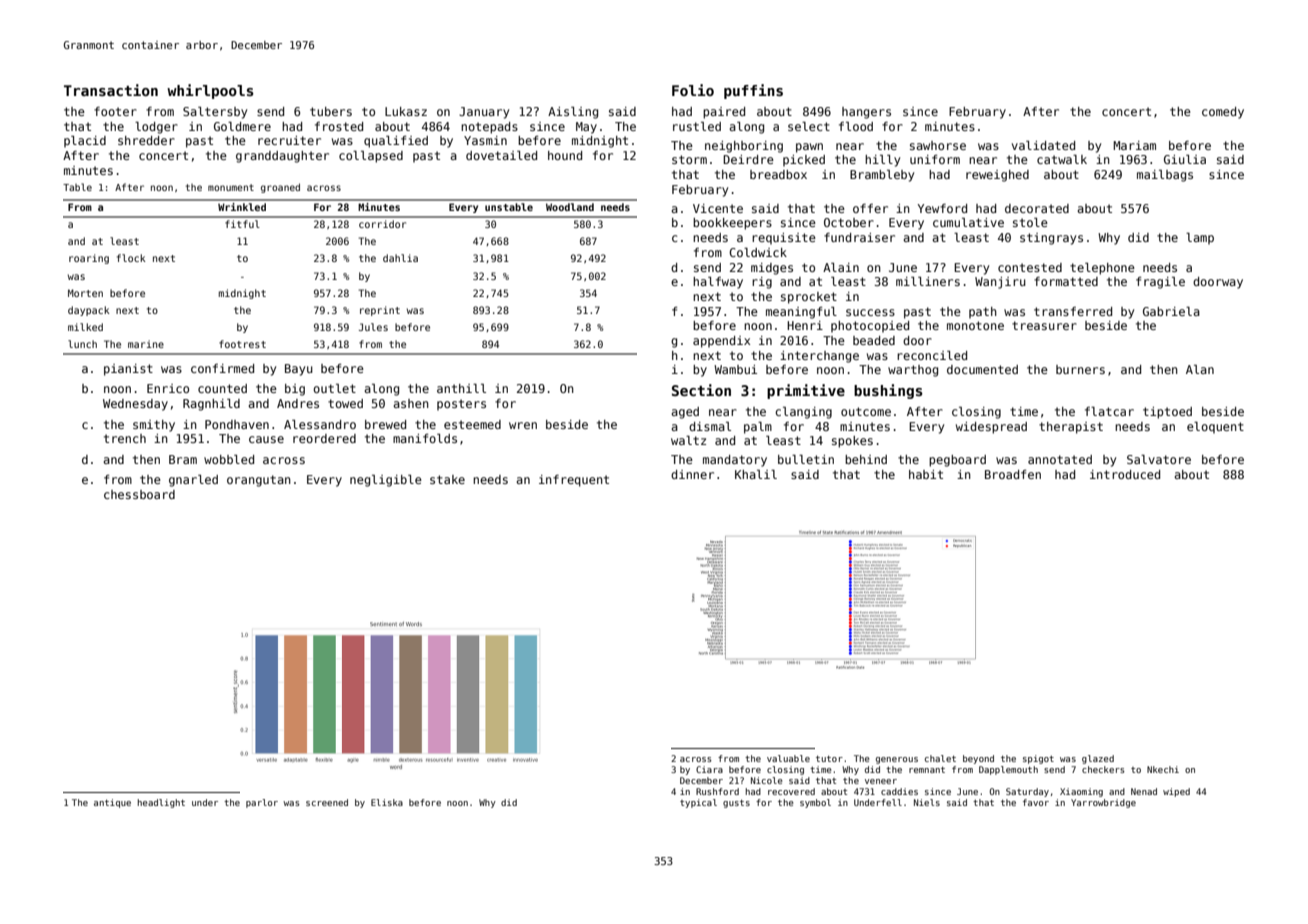  What do you see at coordinates (125, 438) in the screenshot?
I see `trench` at bounding box center [125, 438].
